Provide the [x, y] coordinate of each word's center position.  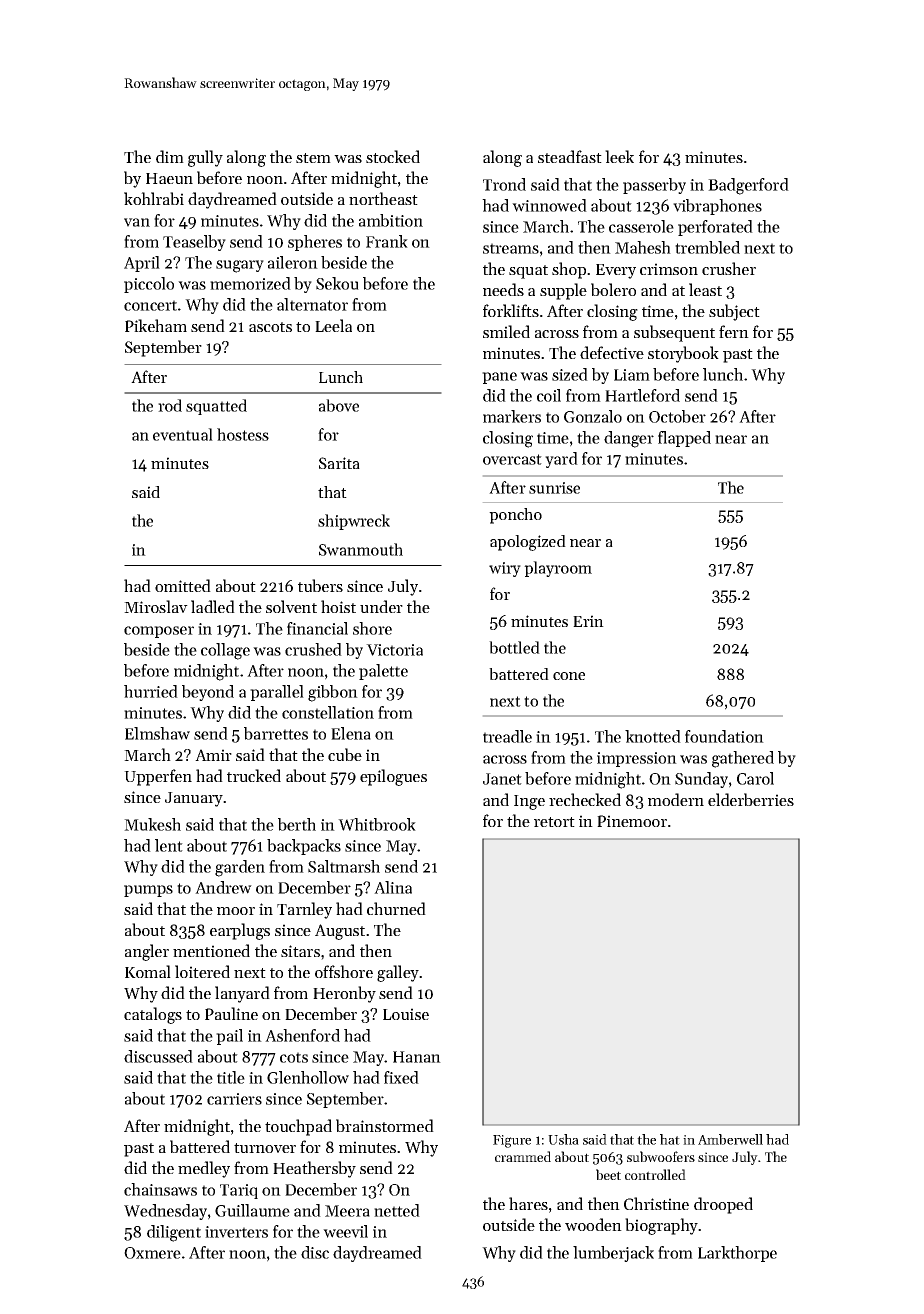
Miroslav [156, 606]
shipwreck [354, 522]
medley [204, 1169]
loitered [202, 971]
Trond [504, 184]
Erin [588, 621]
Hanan [417, 1057]
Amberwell [730, 1139]
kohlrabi [154, 198]
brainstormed [385, 1125]
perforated [715, 228]
